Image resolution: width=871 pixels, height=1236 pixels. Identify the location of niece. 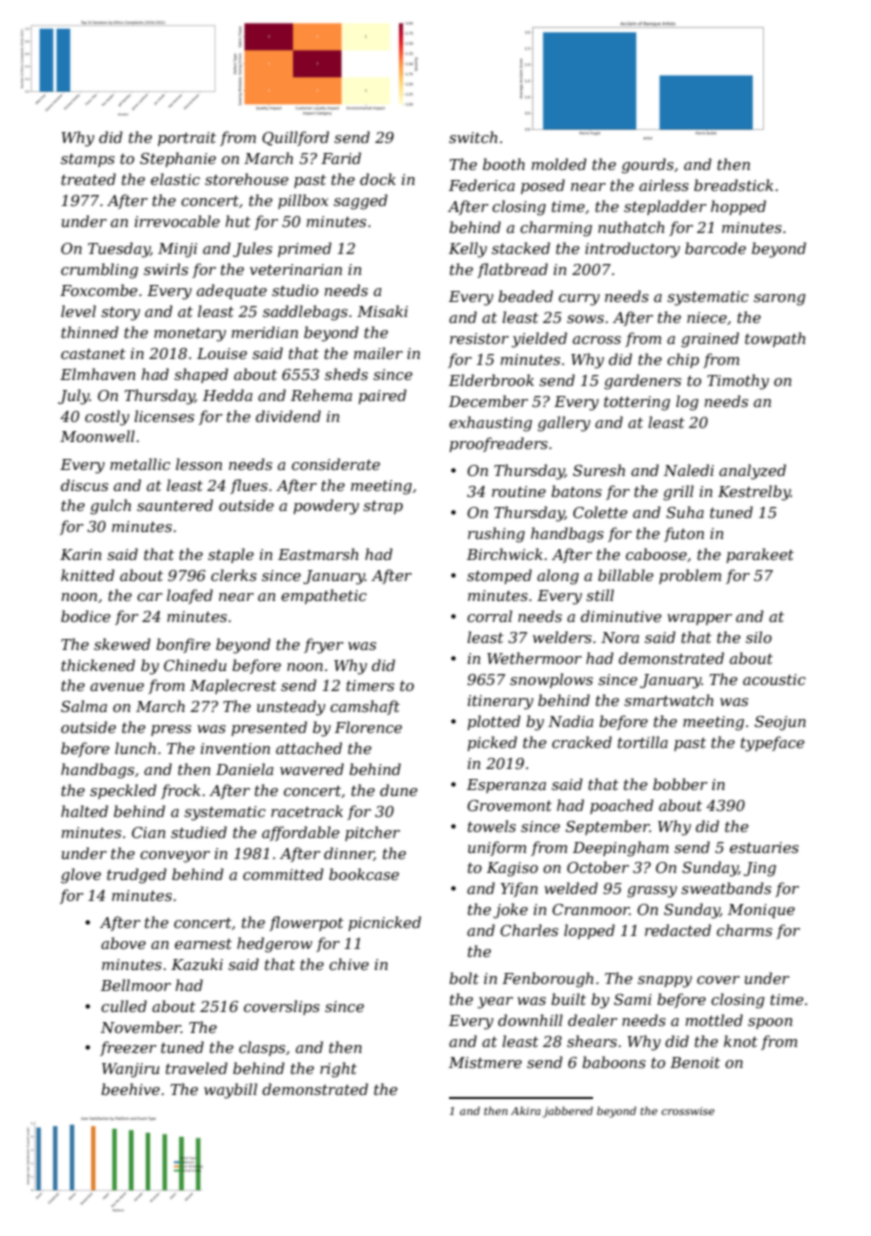
(707, 317).
